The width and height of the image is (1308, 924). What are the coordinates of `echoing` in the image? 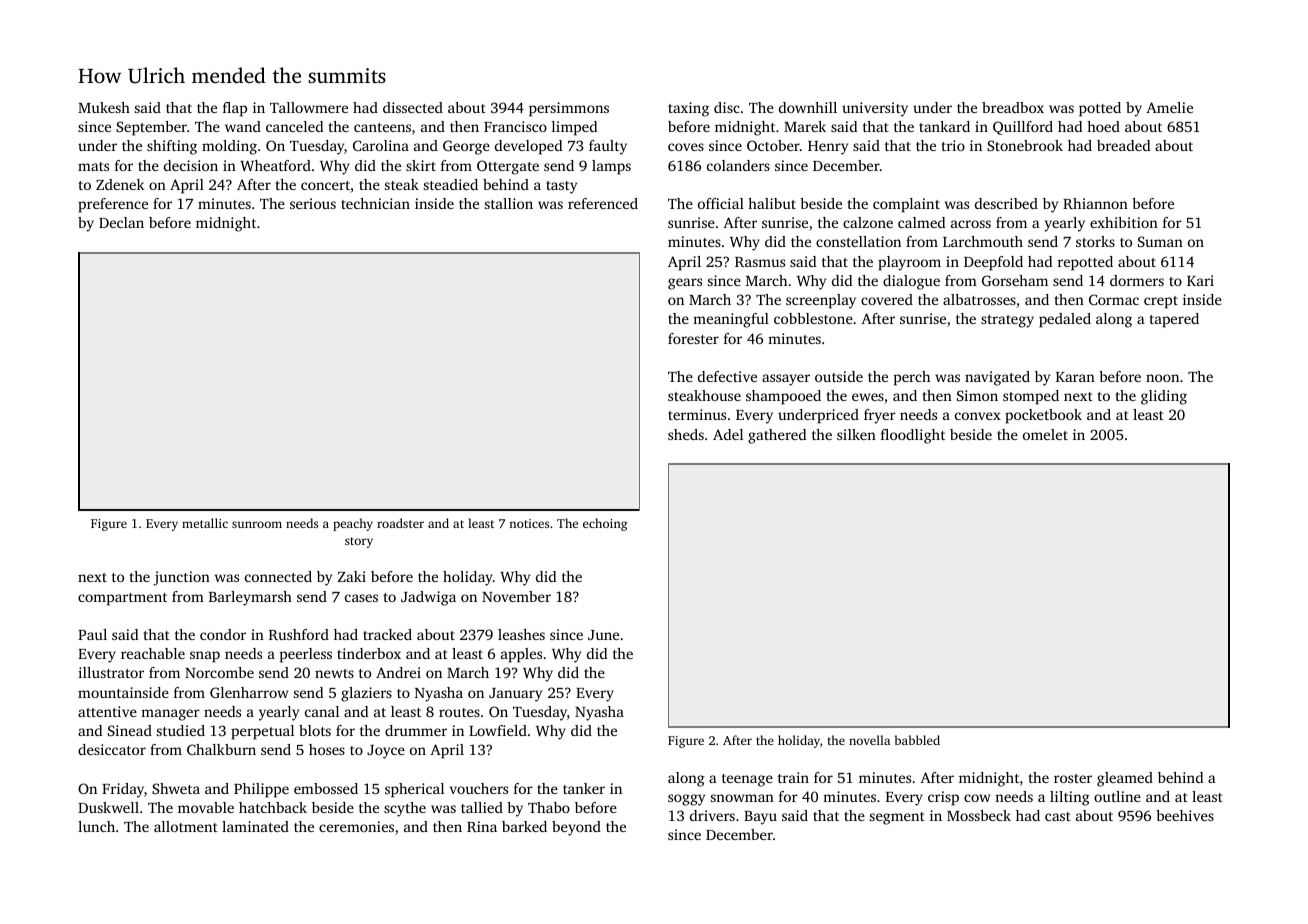 It's located at (605, 524).
